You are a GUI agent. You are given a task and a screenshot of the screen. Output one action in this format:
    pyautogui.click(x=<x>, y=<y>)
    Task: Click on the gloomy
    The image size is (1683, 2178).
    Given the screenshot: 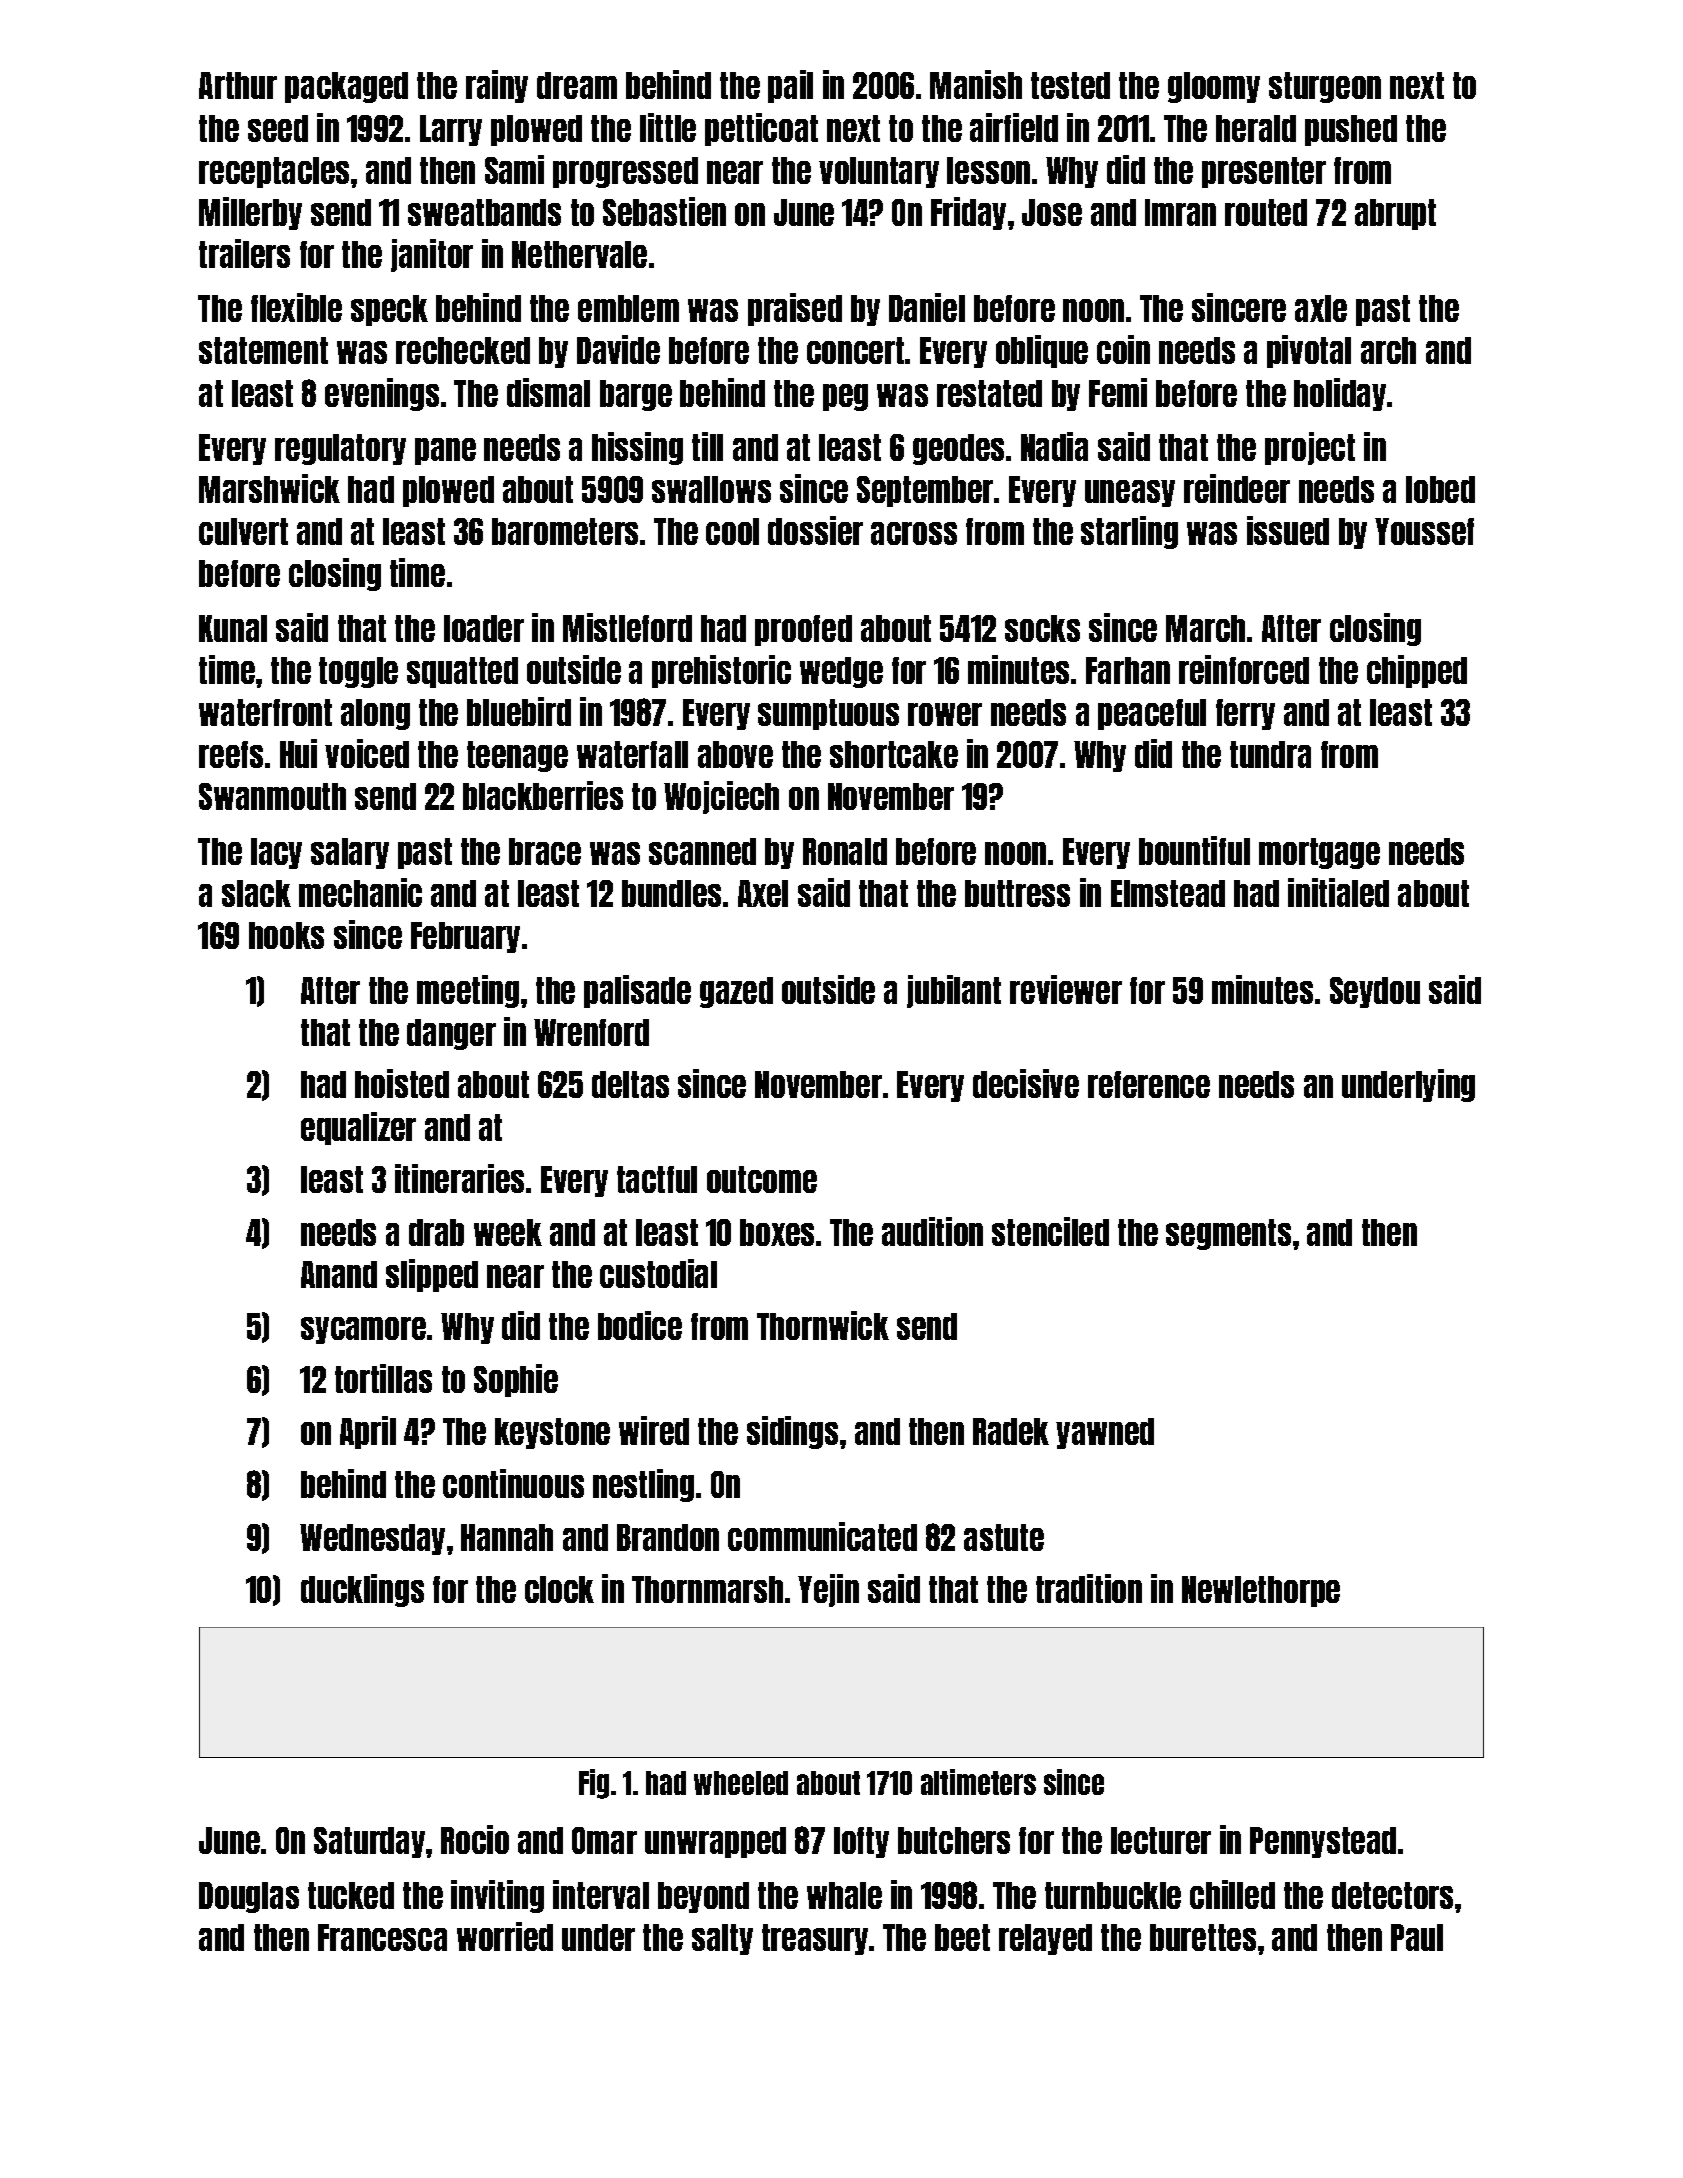 What is the action you would take?
    pyautogui.click(x=1214, y=87)
